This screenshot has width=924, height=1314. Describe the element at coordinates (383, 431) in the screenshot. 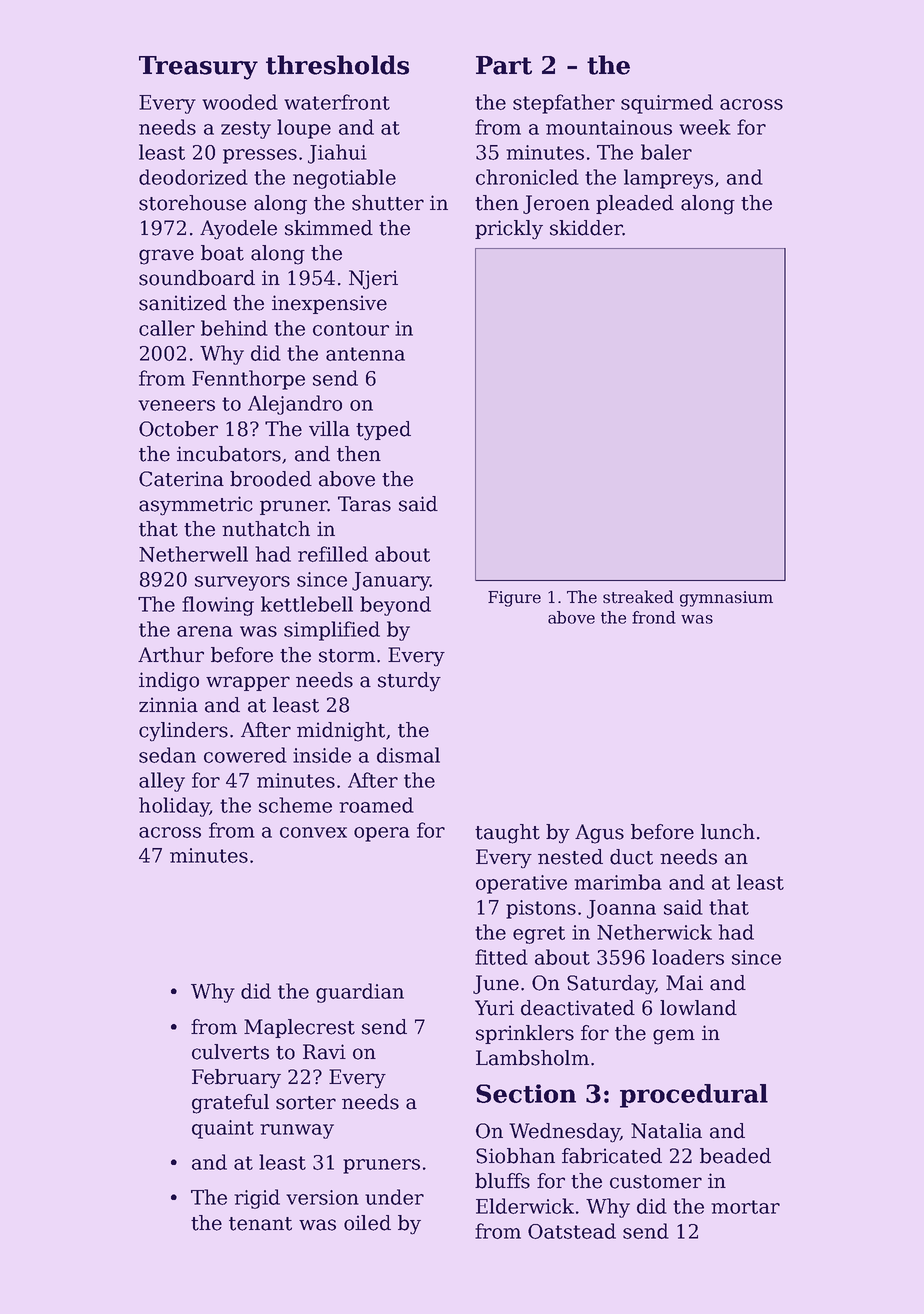

I see `typed` at that location.
